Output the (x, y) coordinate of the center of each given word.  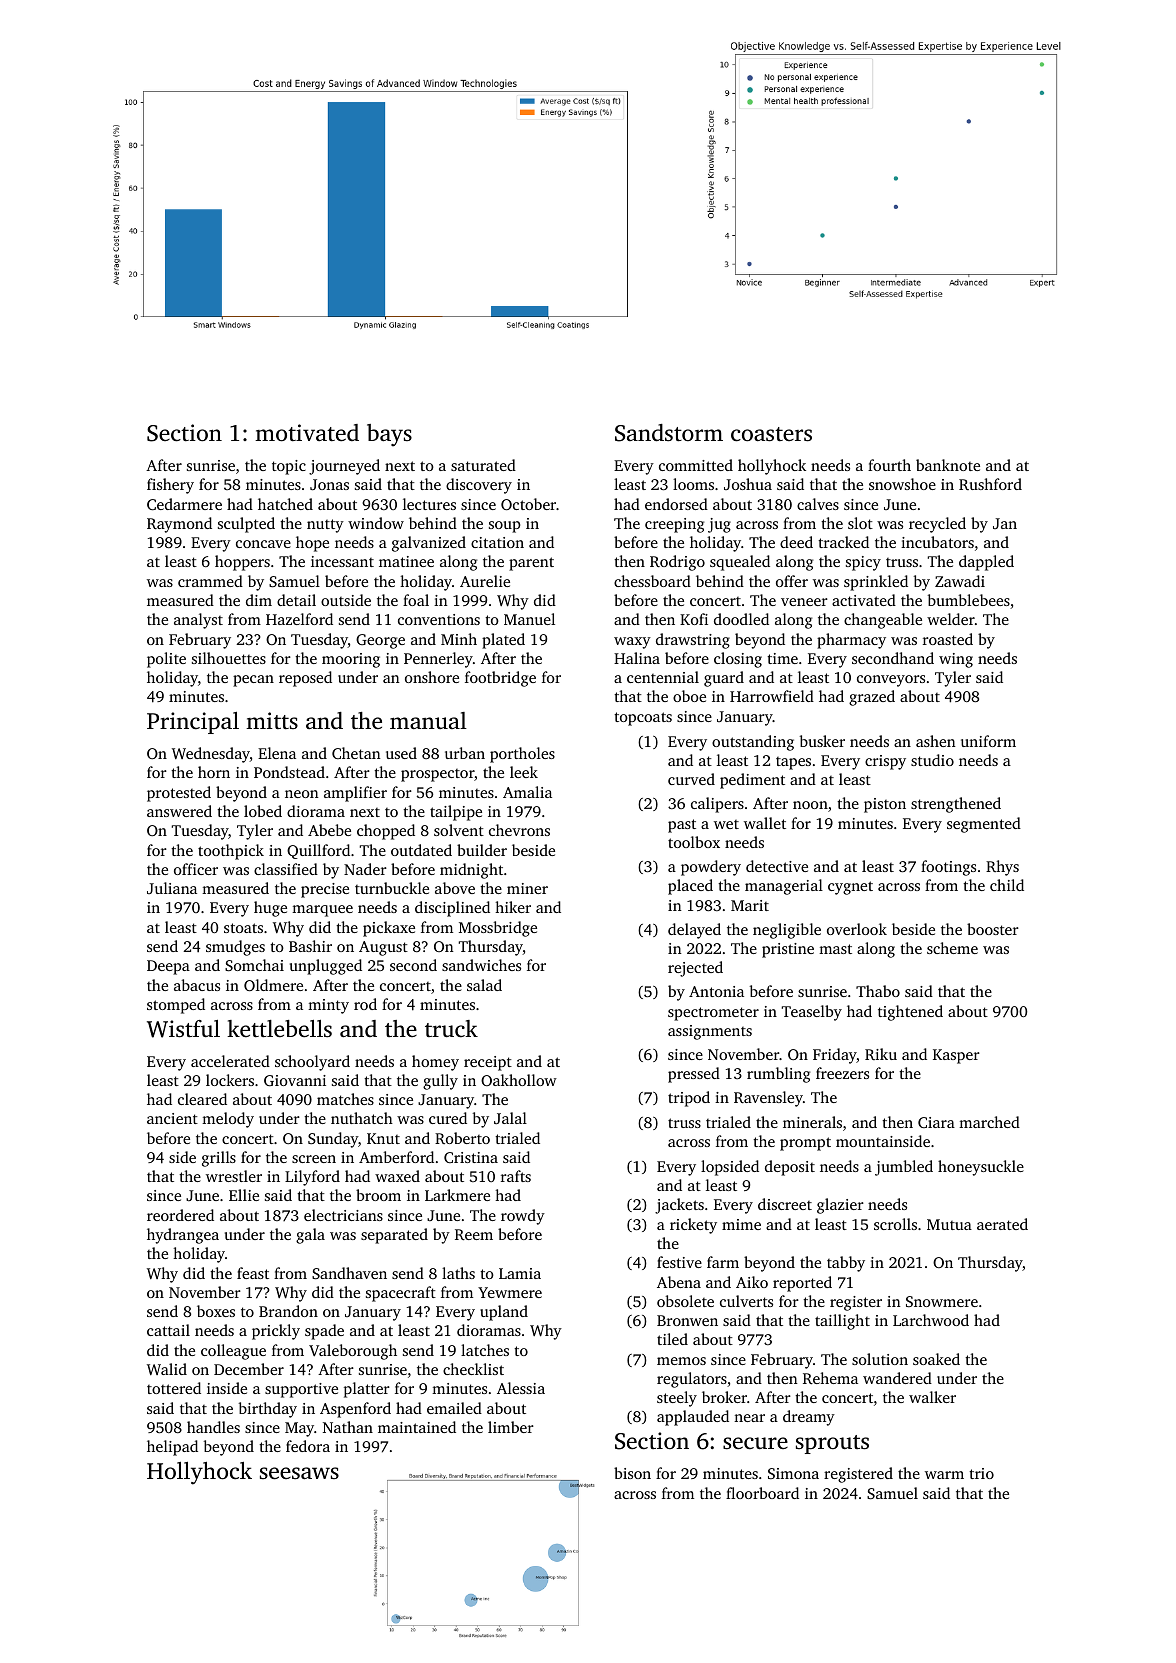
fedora (308, 1446)
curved (691, 779)
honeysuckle (981, 1168)
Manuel (529, 619)
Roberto (462, 1138)
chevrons (519, 830)
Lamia (520, 1273)
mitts (272, 720)
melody (228, 1120)
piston (885, 805)
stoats (243, 928)
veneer (804, 602)
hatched (285, 504)
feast (253, 1273)
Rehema (830, 1378)
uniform (988, 741)
